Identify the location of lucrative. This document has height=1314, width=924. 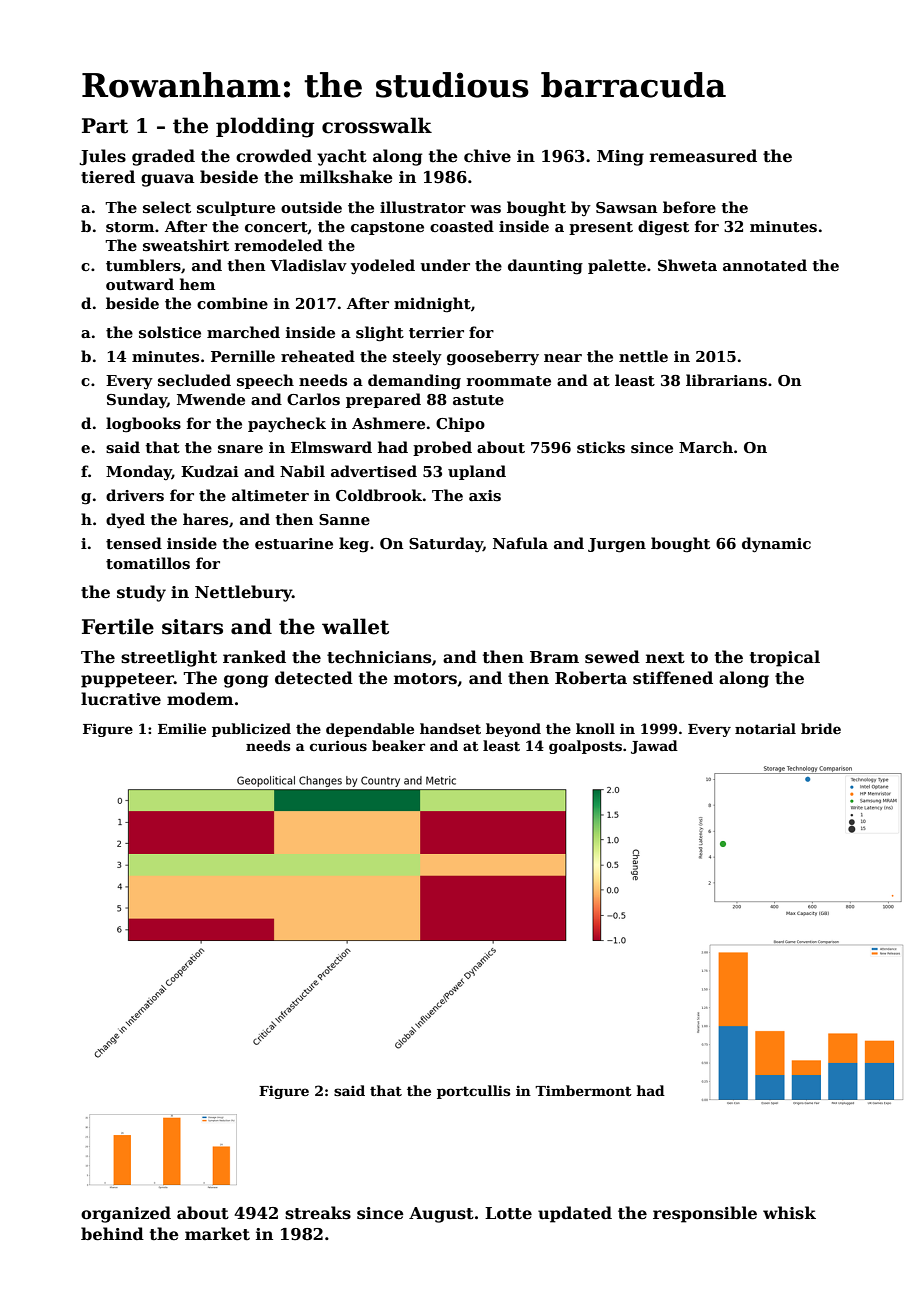
(121, 699).
